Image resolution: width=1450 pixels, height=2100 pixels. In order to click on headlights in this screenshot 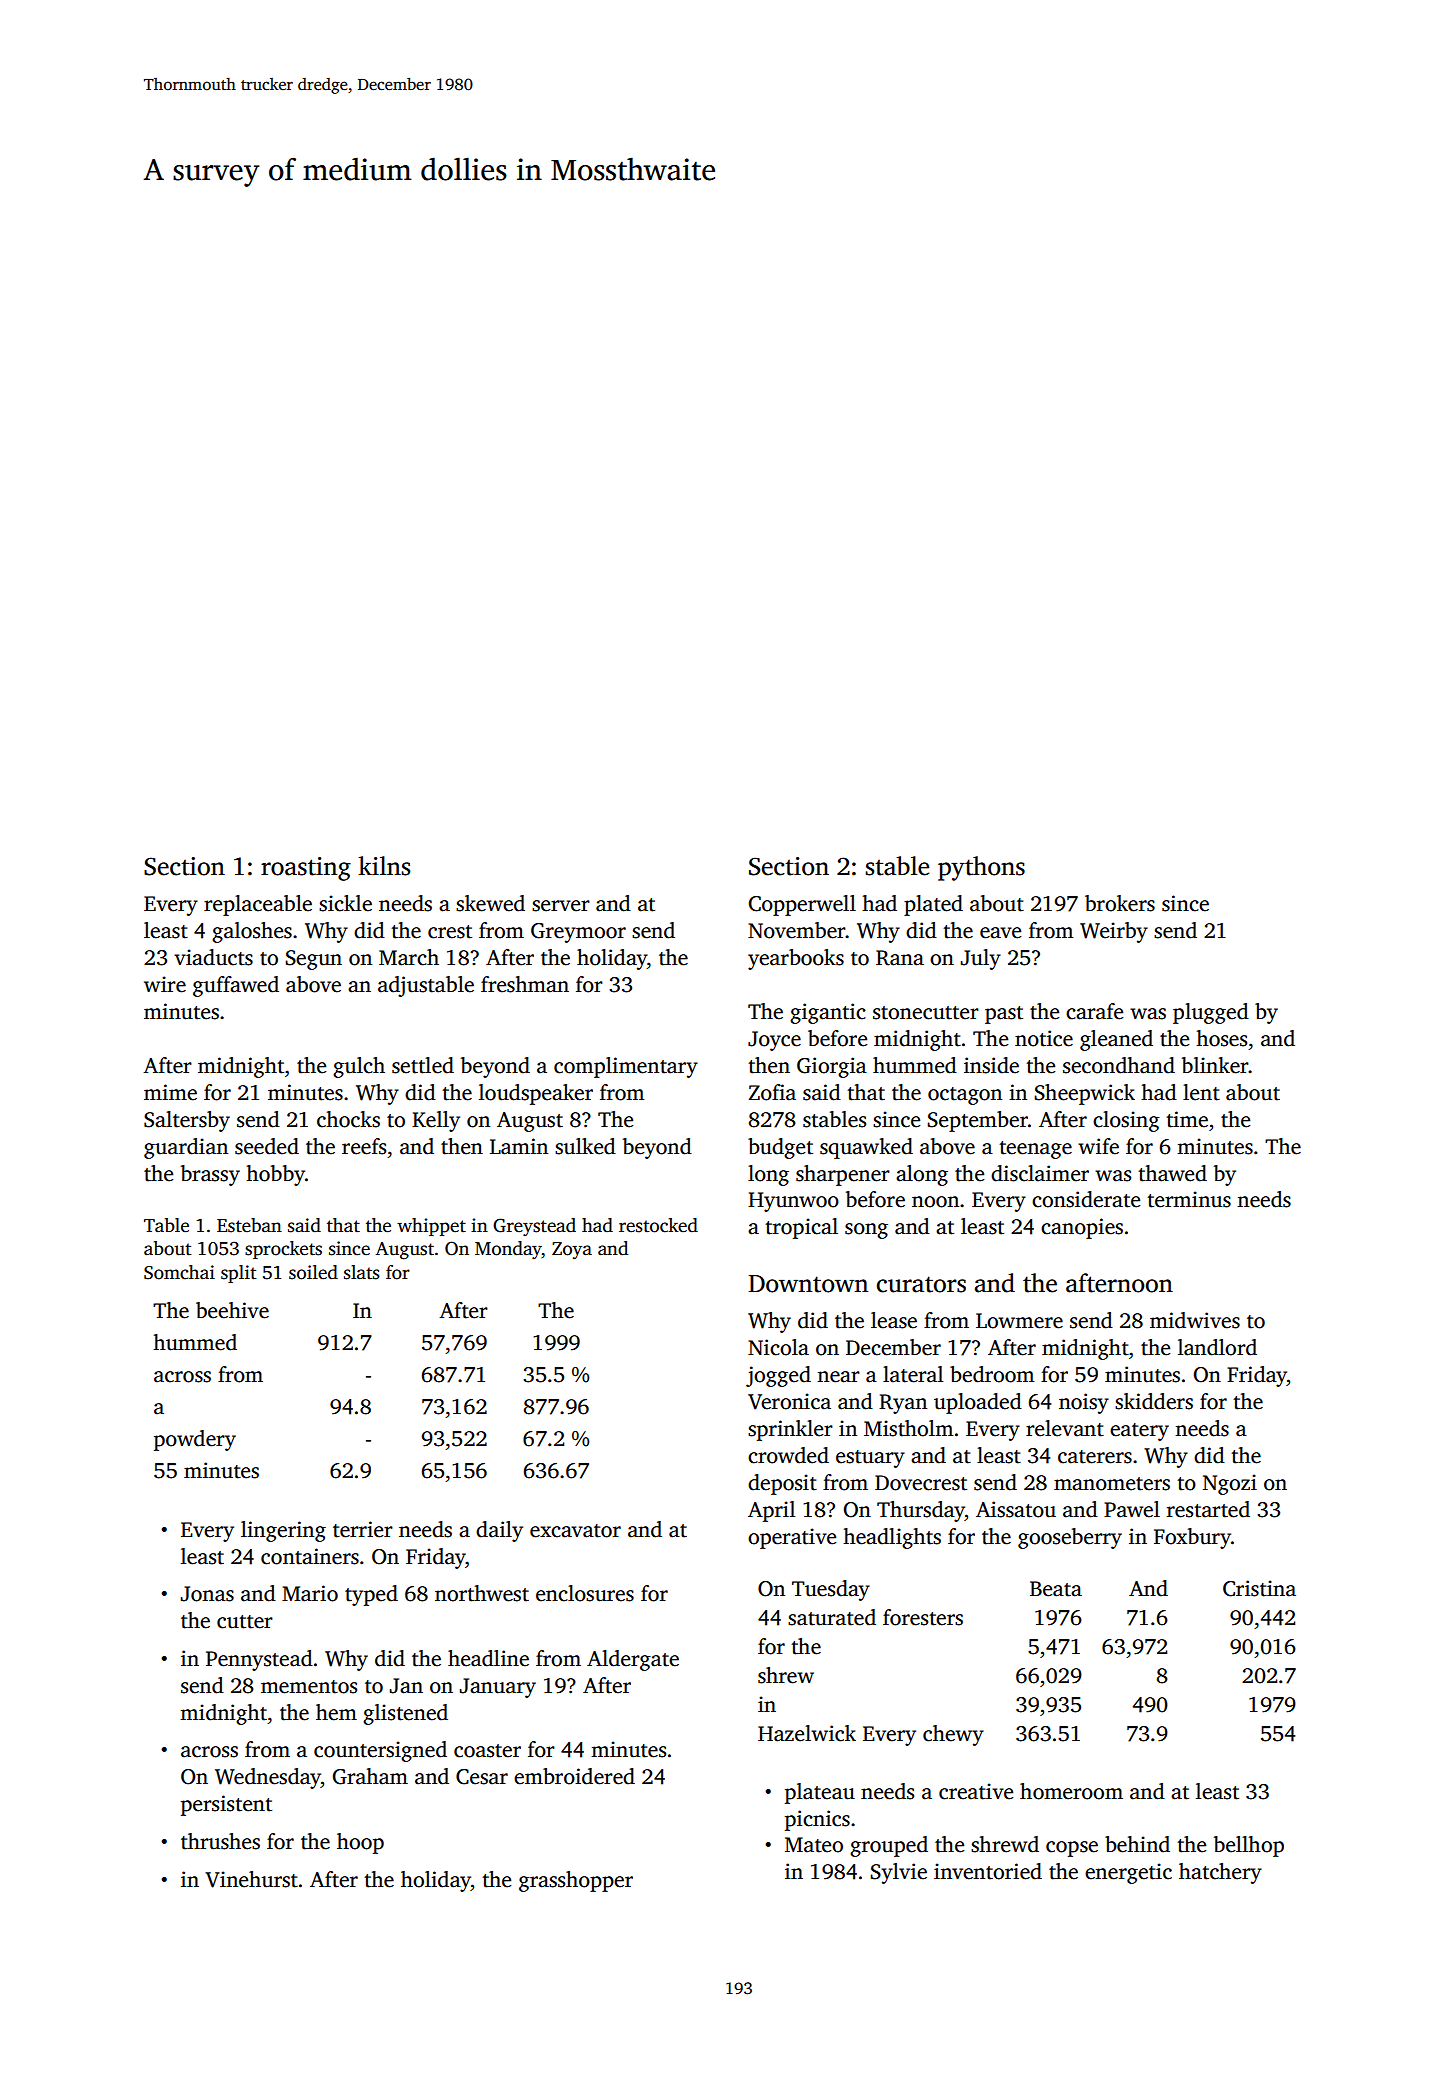, I will do `click(892, 1538)`.
